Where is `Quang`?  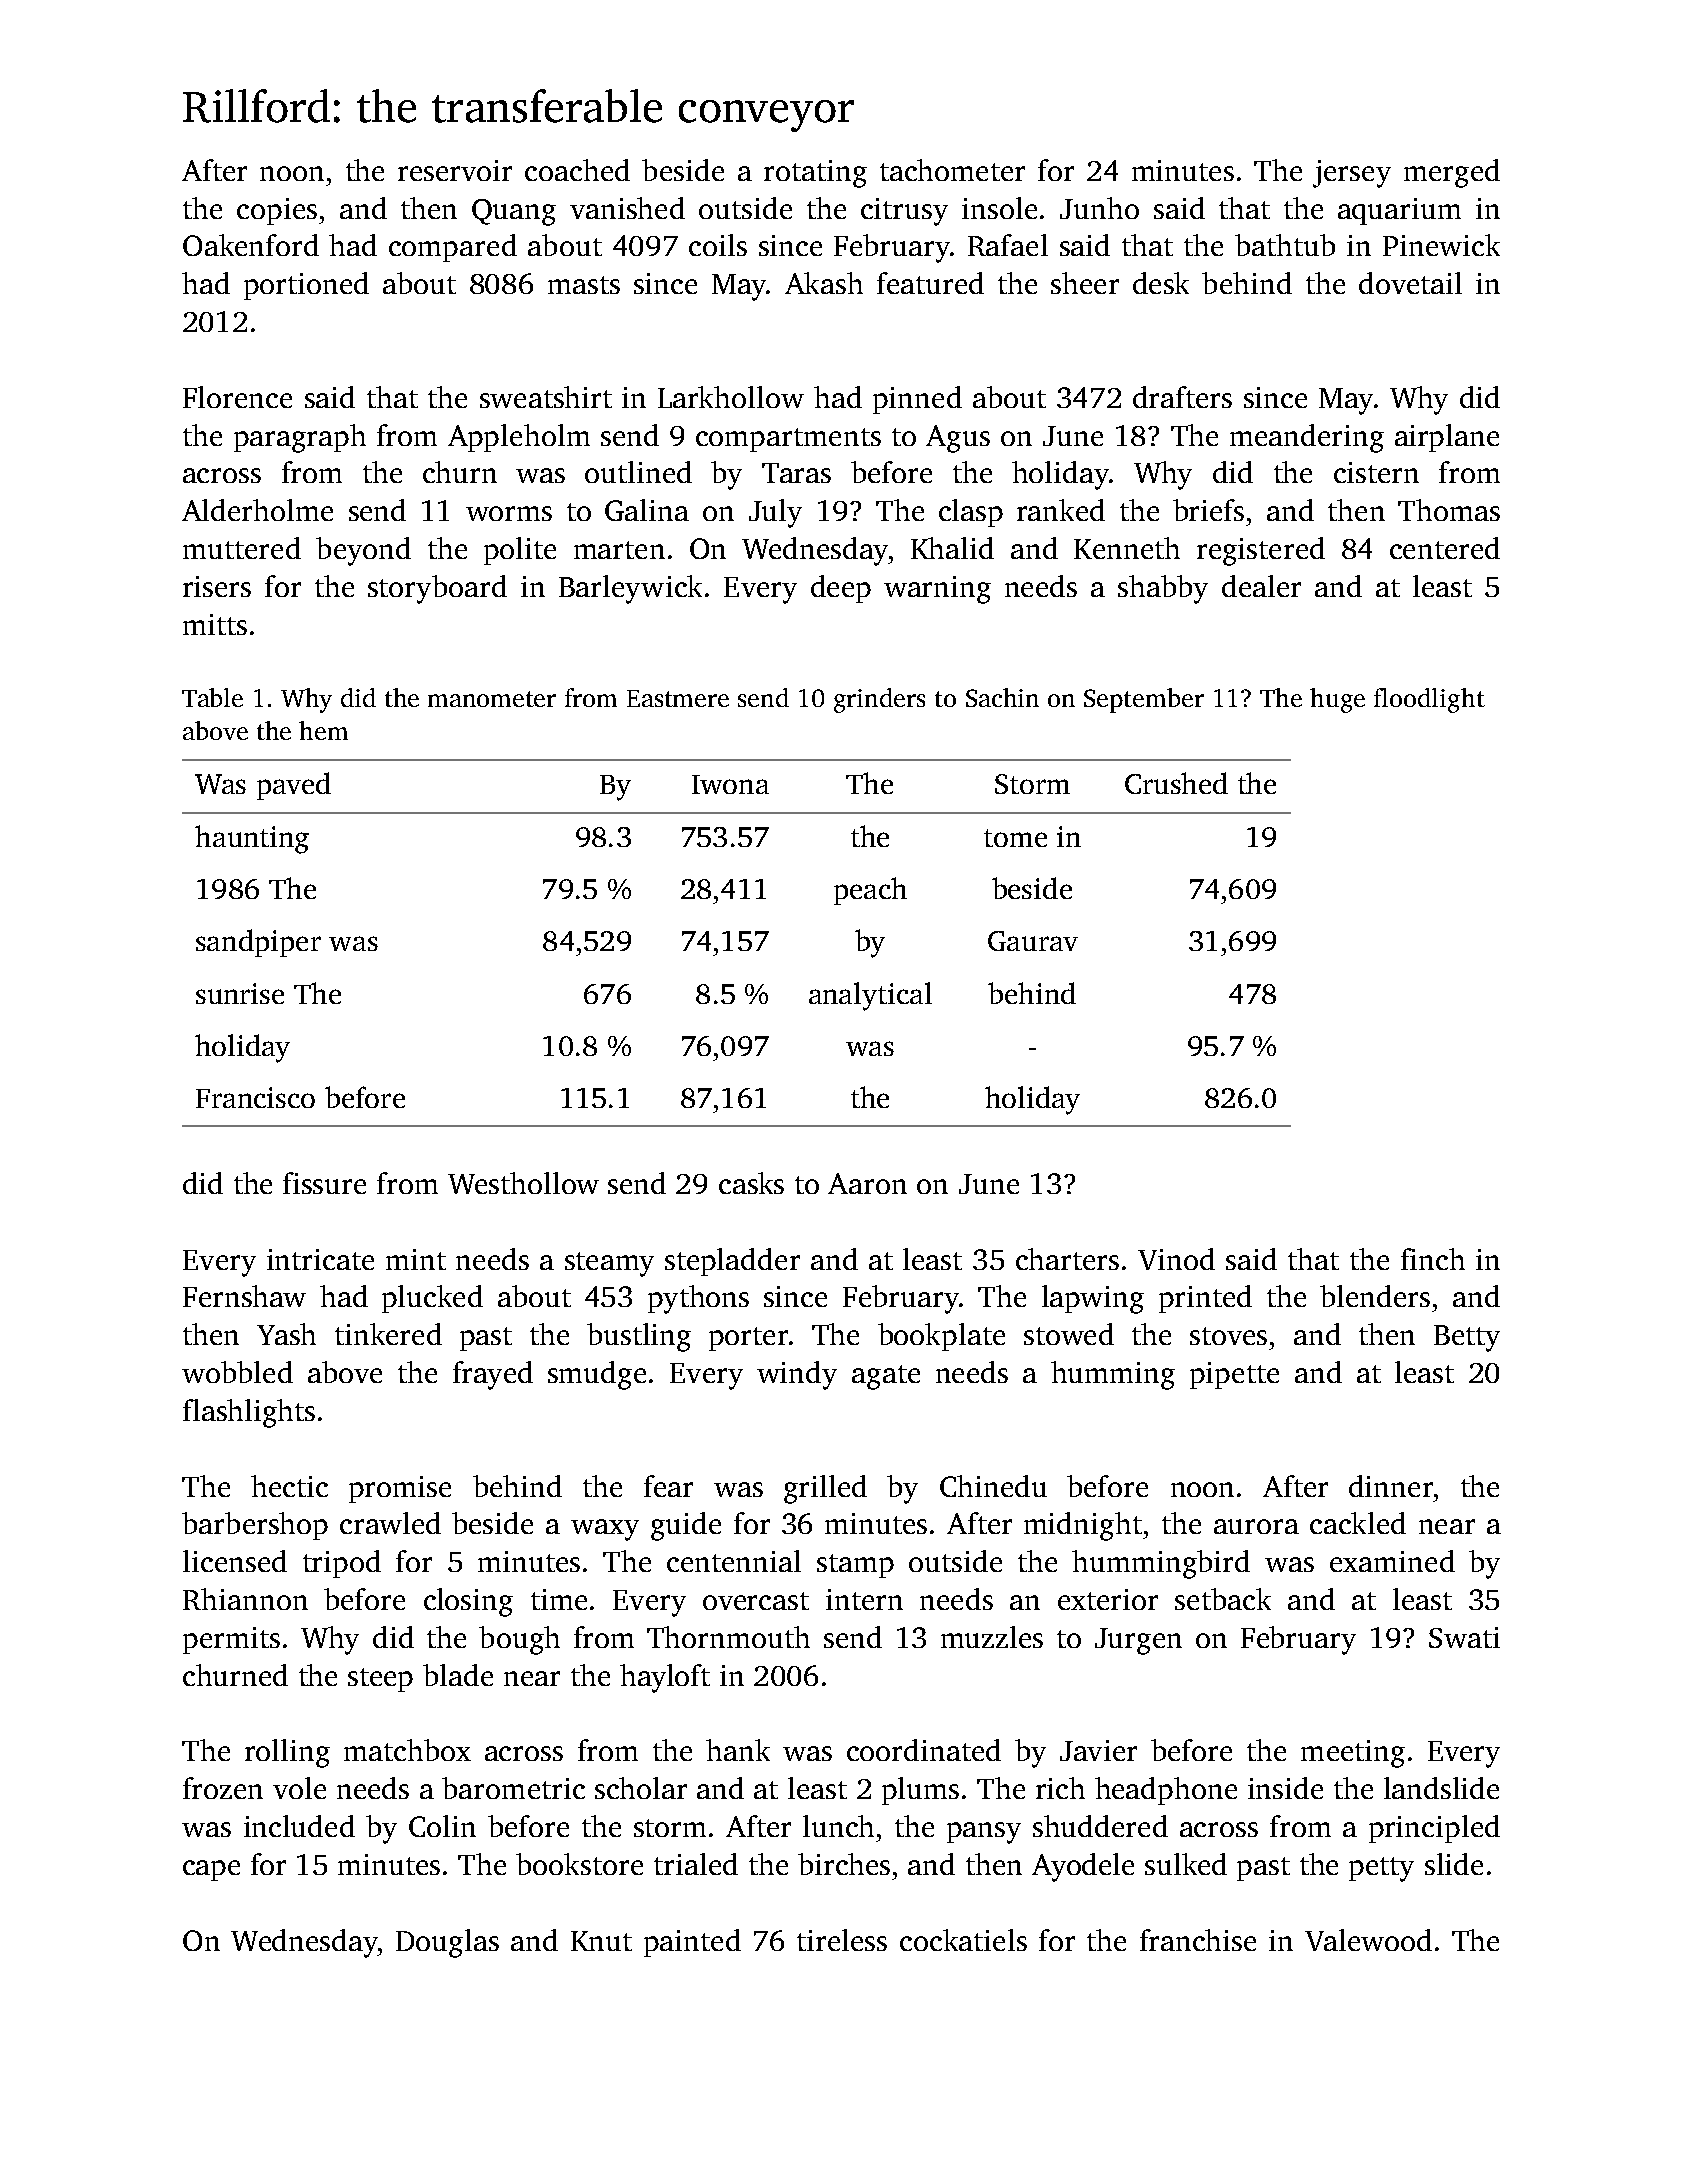
Quang is located at coordinates (514, 212).
